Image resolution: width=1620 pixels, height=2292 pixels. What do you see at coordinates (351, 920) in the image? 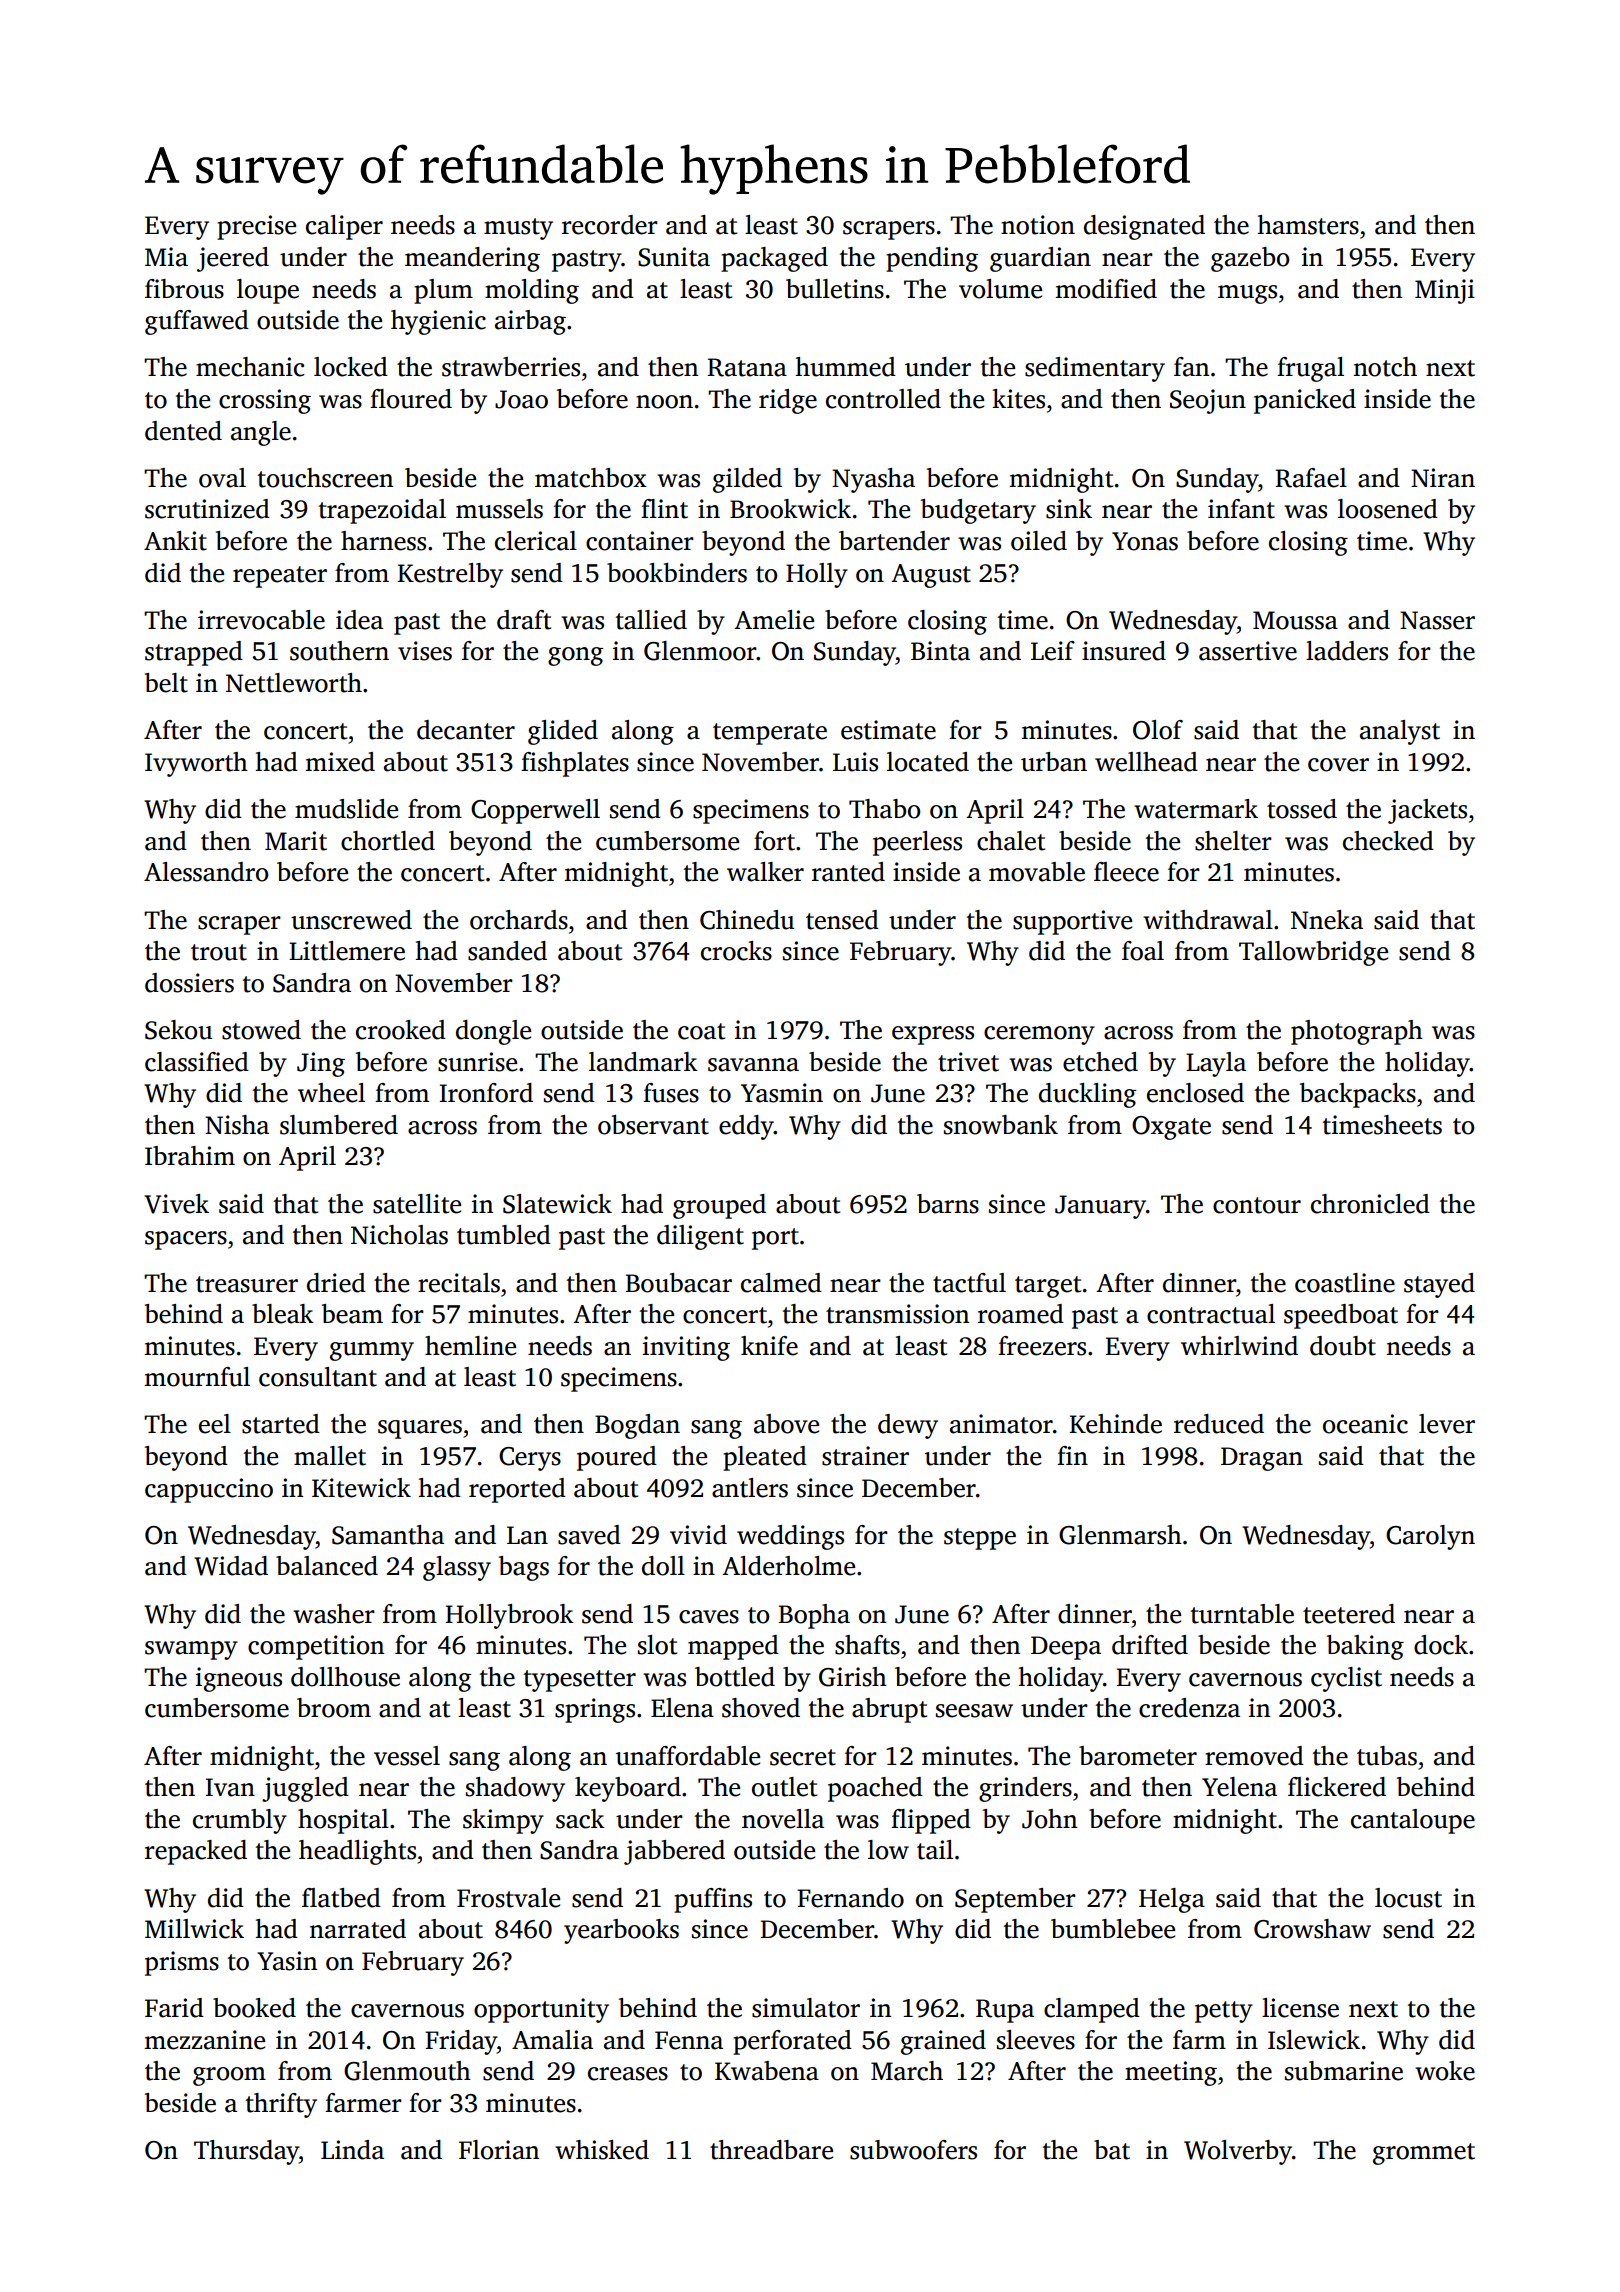
I see `unscrewed` at bounding box center [351, 920].
